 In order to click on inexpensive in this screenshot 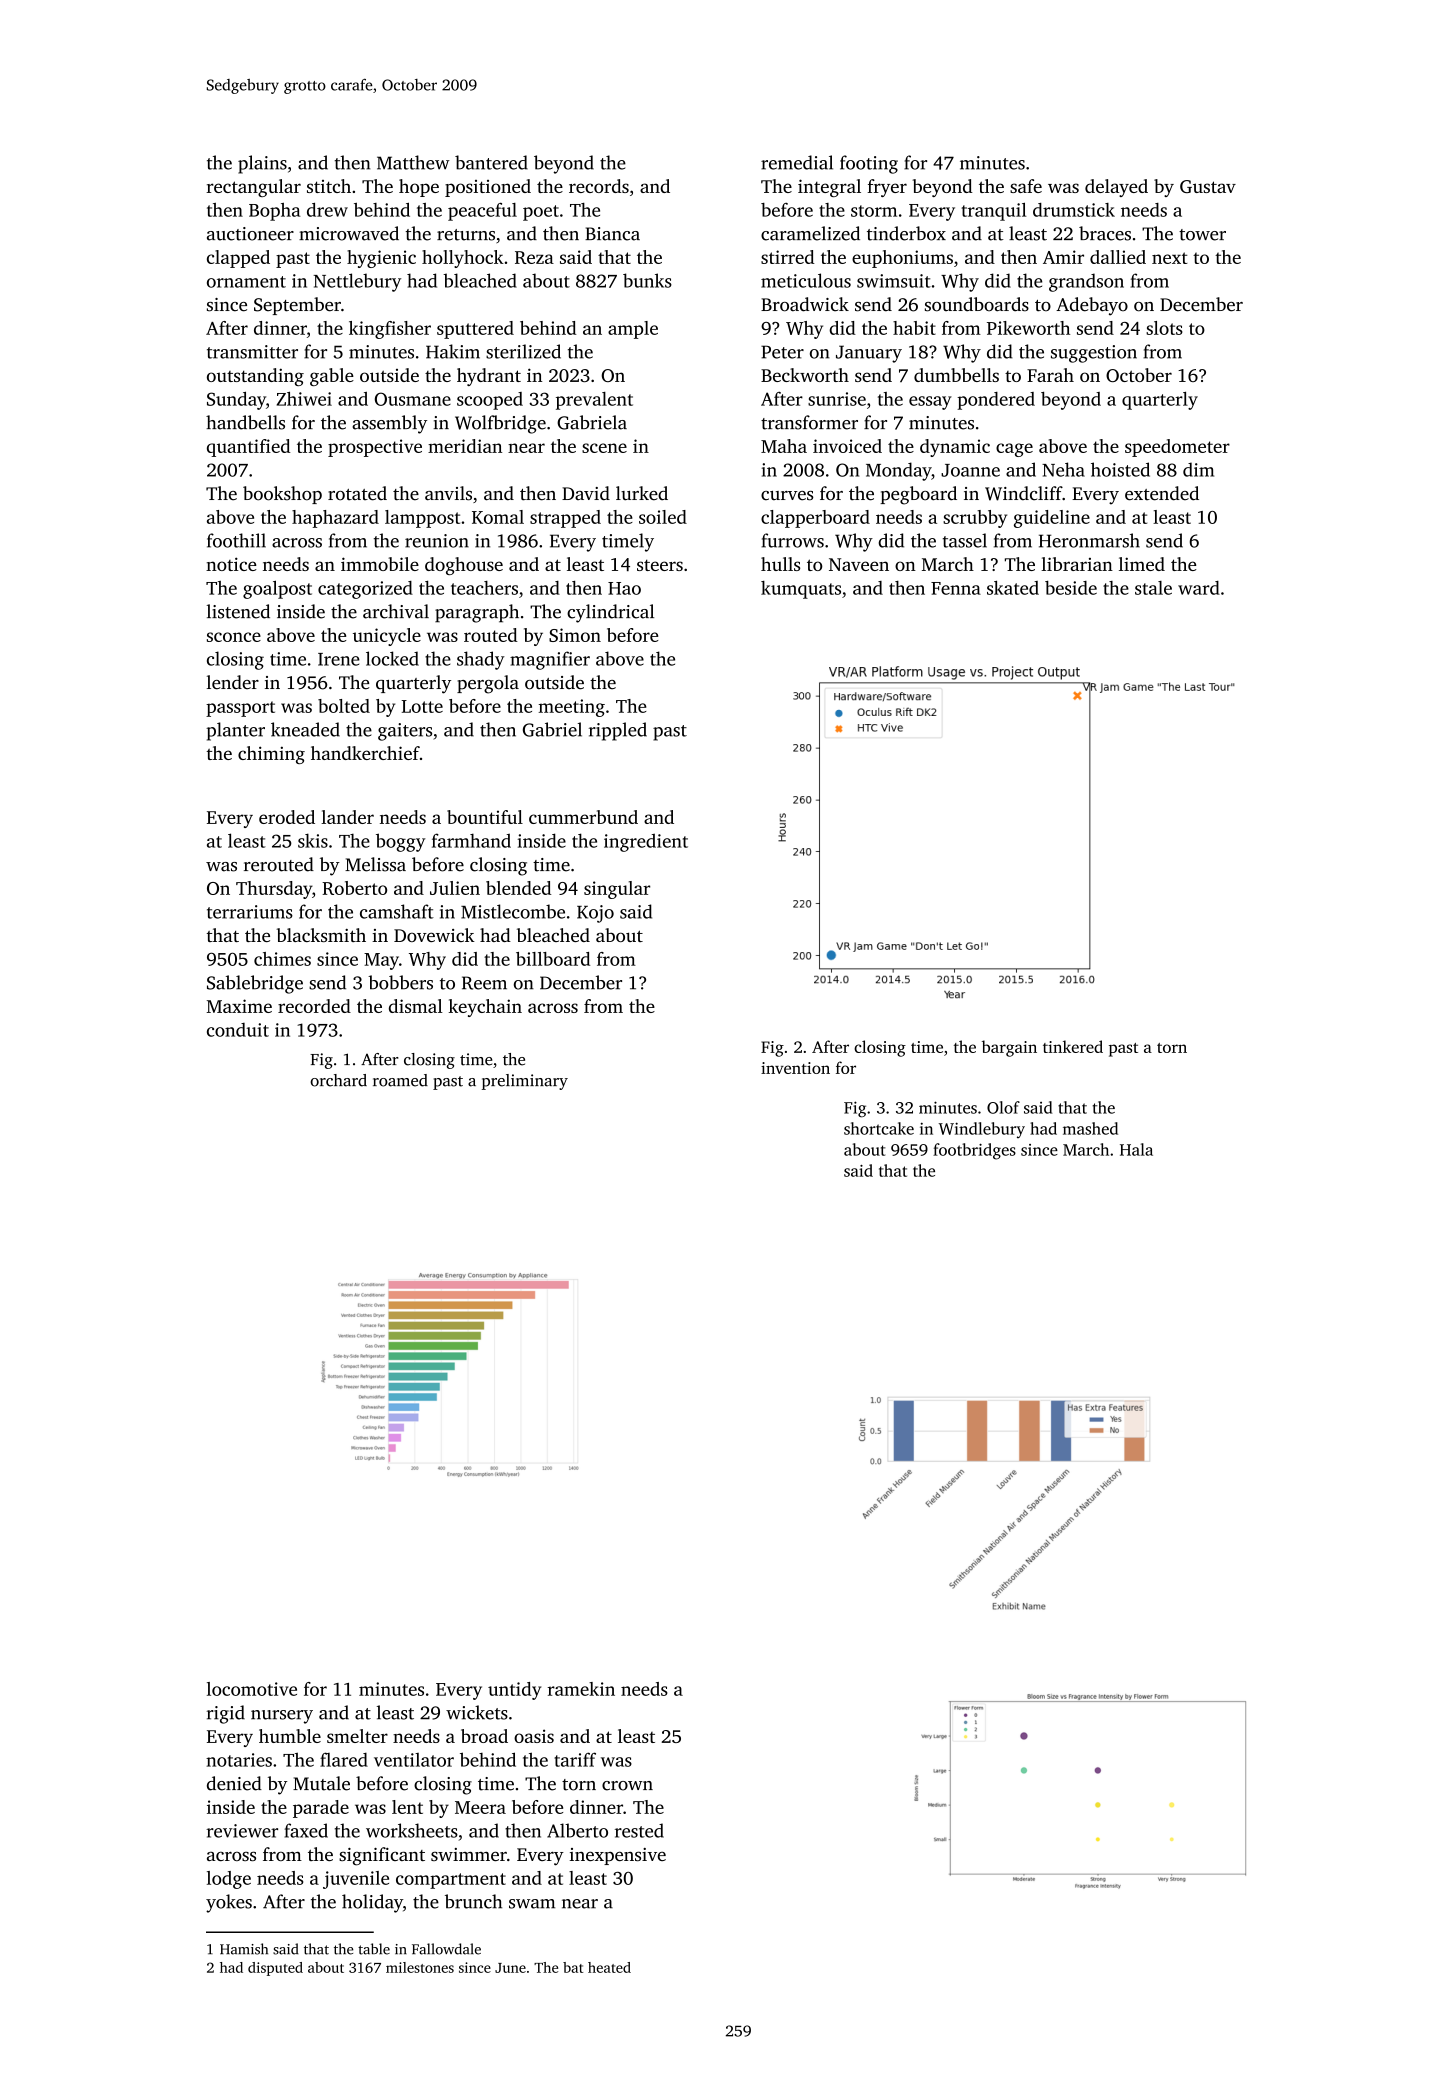, I will do `click(618, 1856)`.
